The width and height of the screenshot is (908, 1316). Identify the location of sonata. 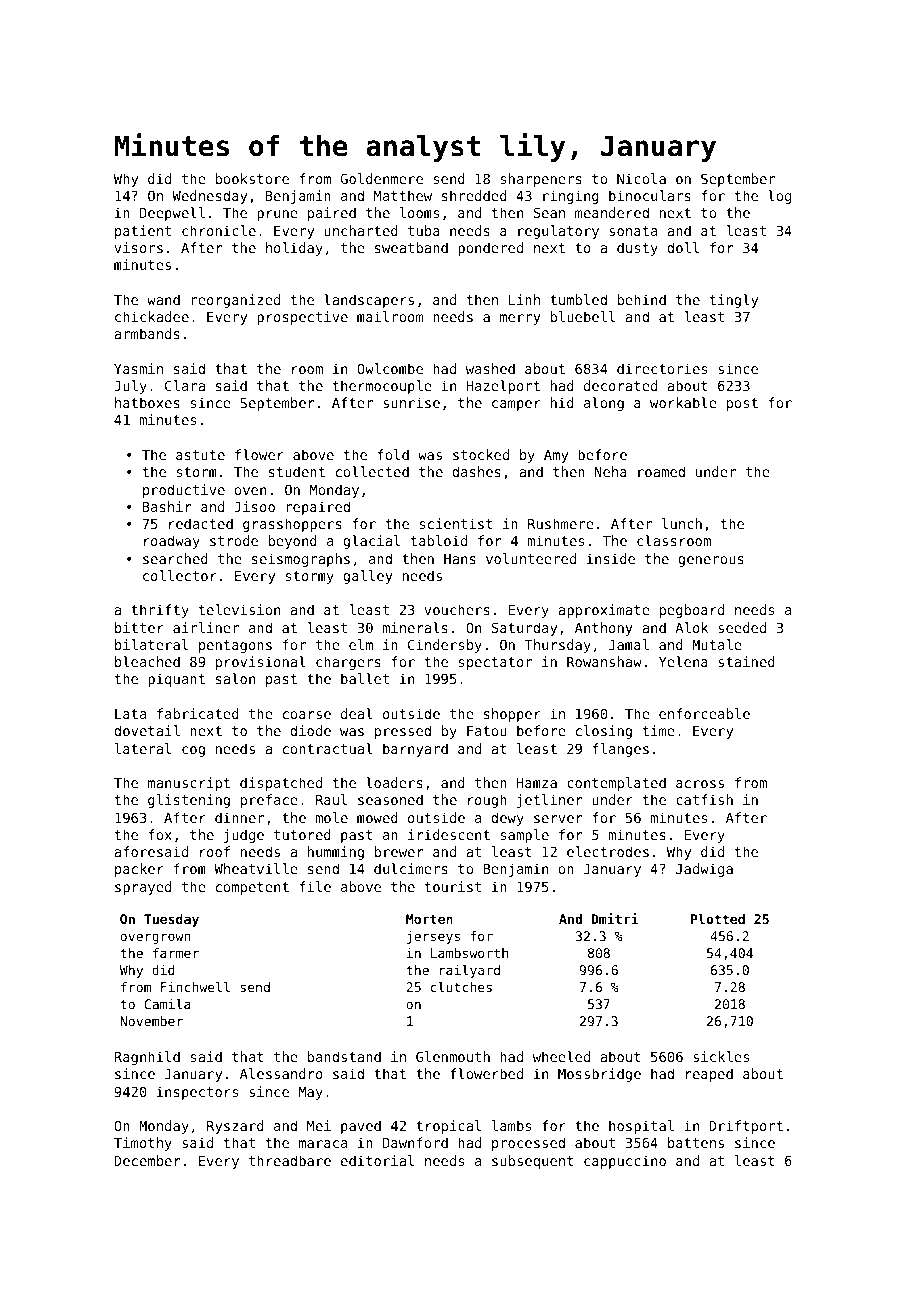
(633, 231).
